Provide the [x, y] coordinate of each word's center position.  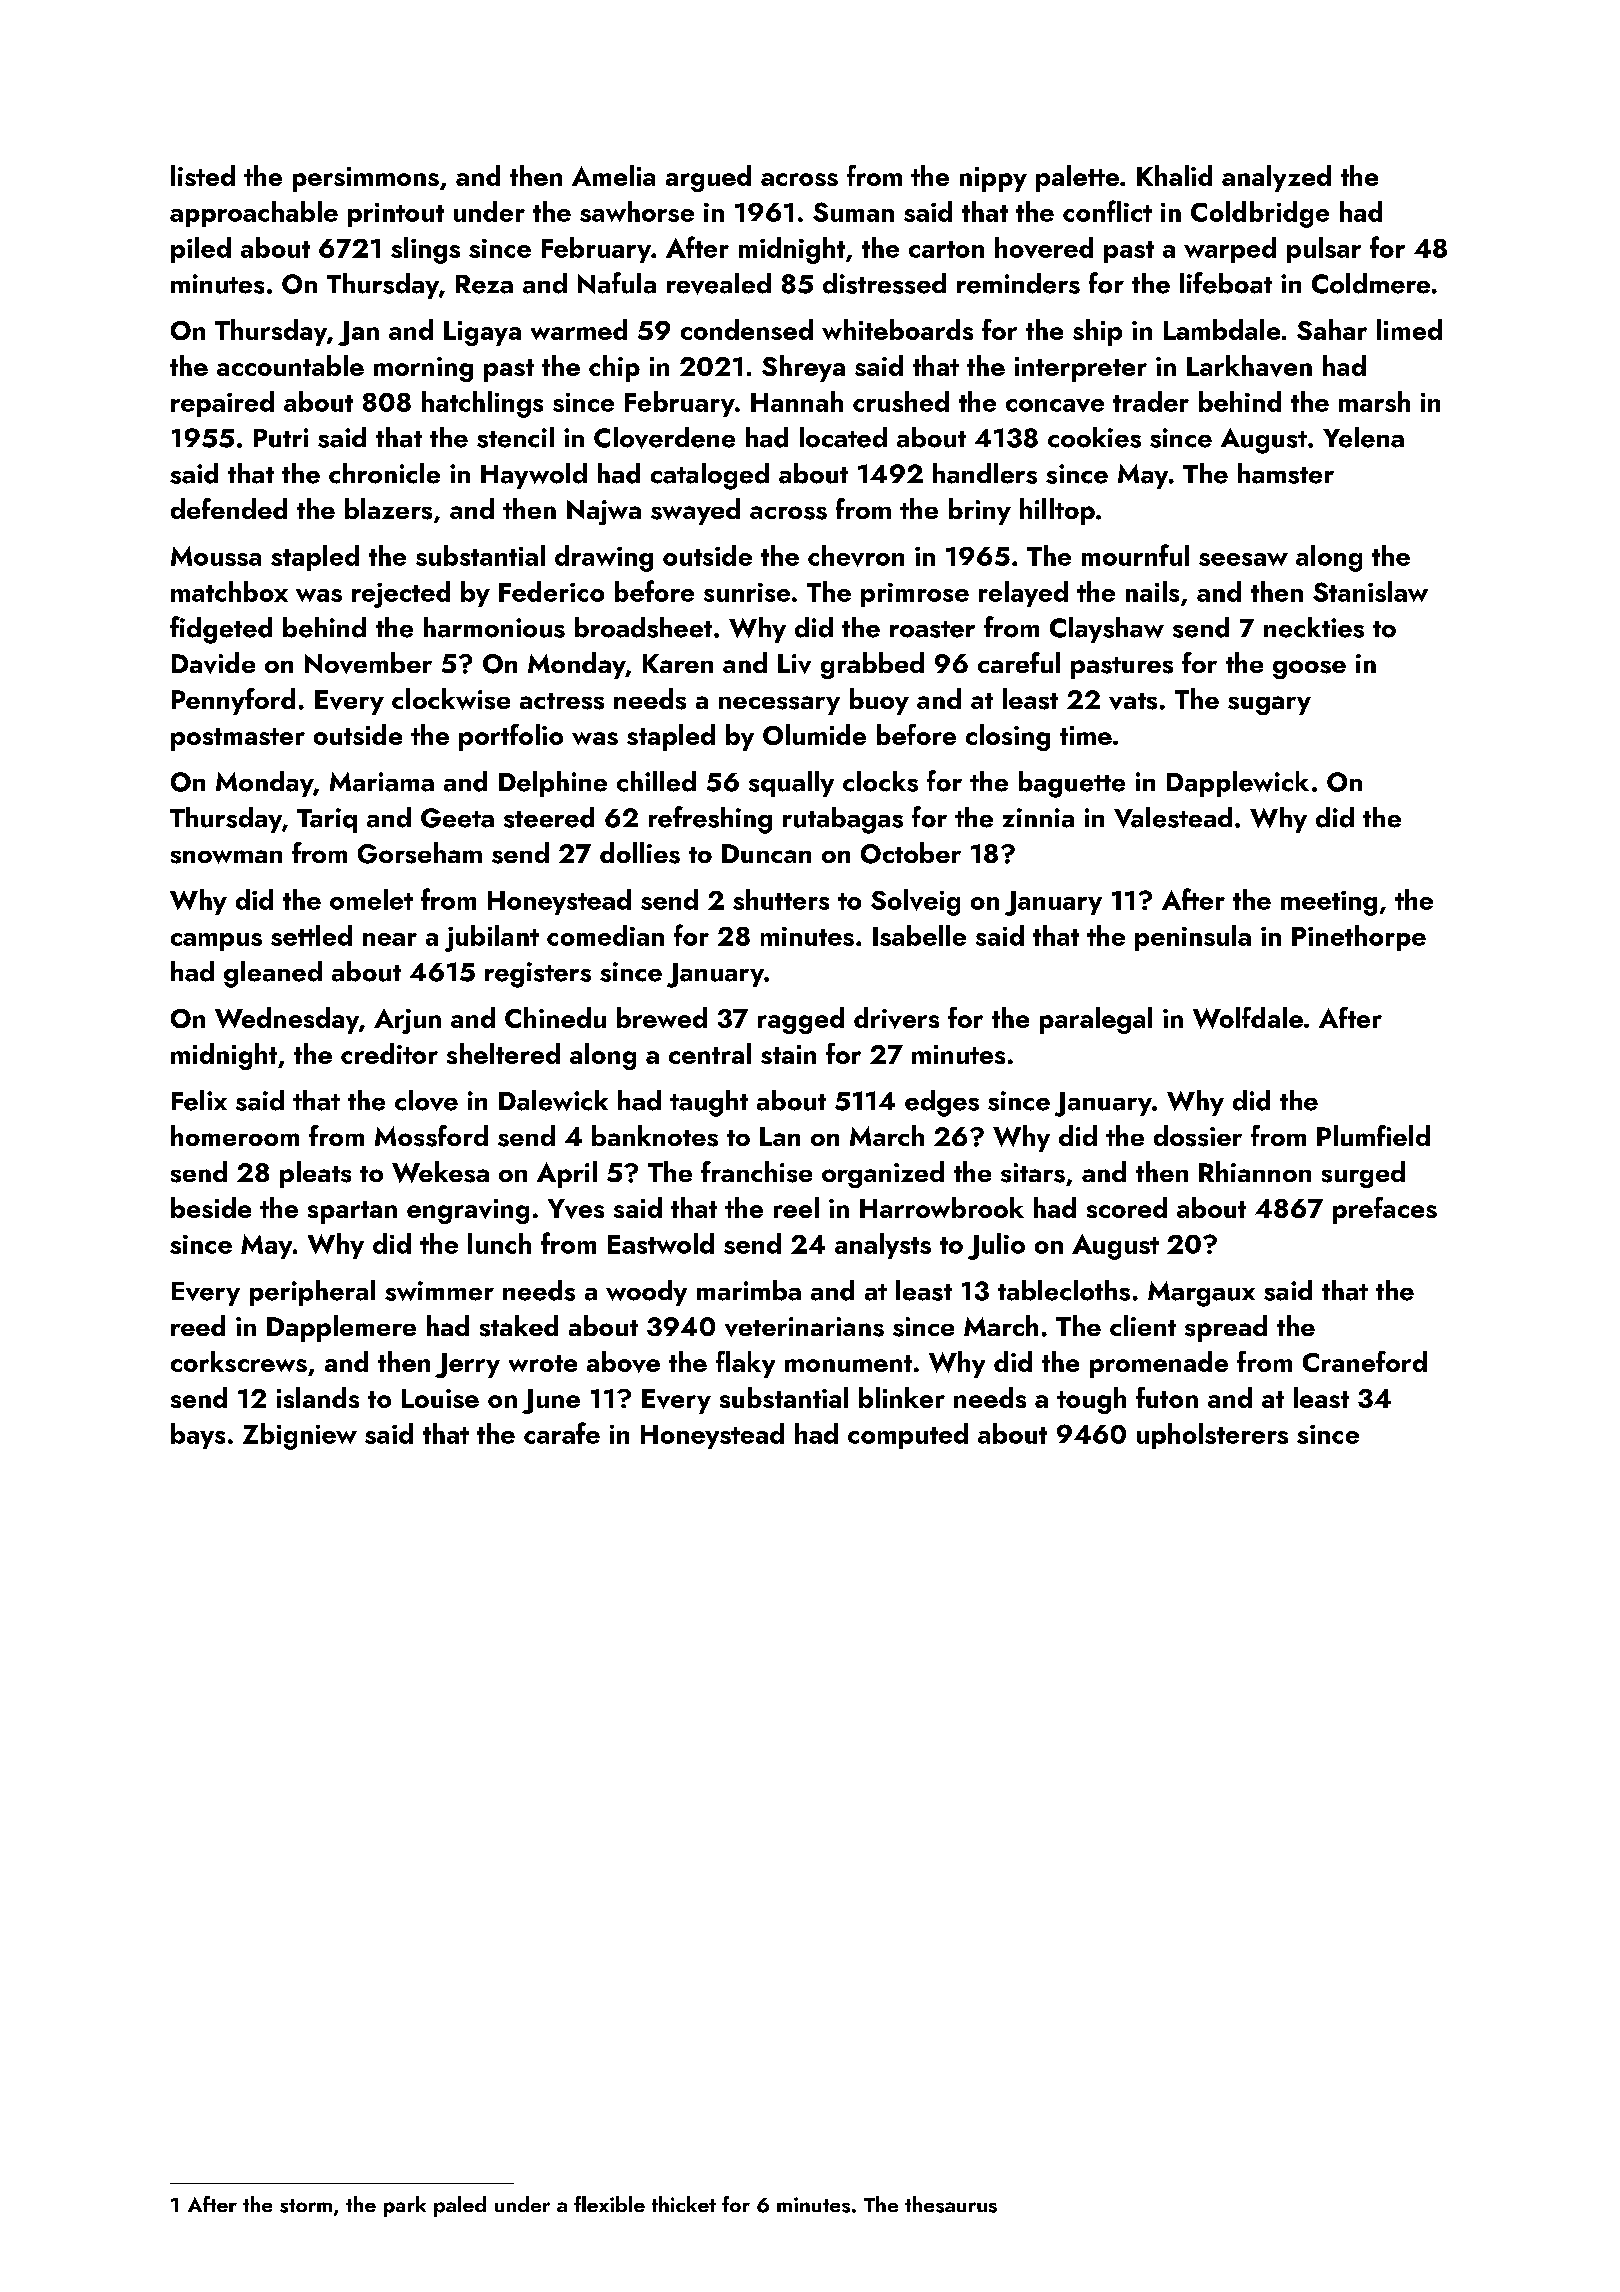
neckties [1314, 627]
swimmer [439, 1291]
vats [1133, 701]
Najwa [604, 512]
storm [306, 2206]
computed [908, 1436]
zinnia [1038, 818]
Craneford [1365, 1361]
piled [201, 250]
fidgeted [221, 630]
